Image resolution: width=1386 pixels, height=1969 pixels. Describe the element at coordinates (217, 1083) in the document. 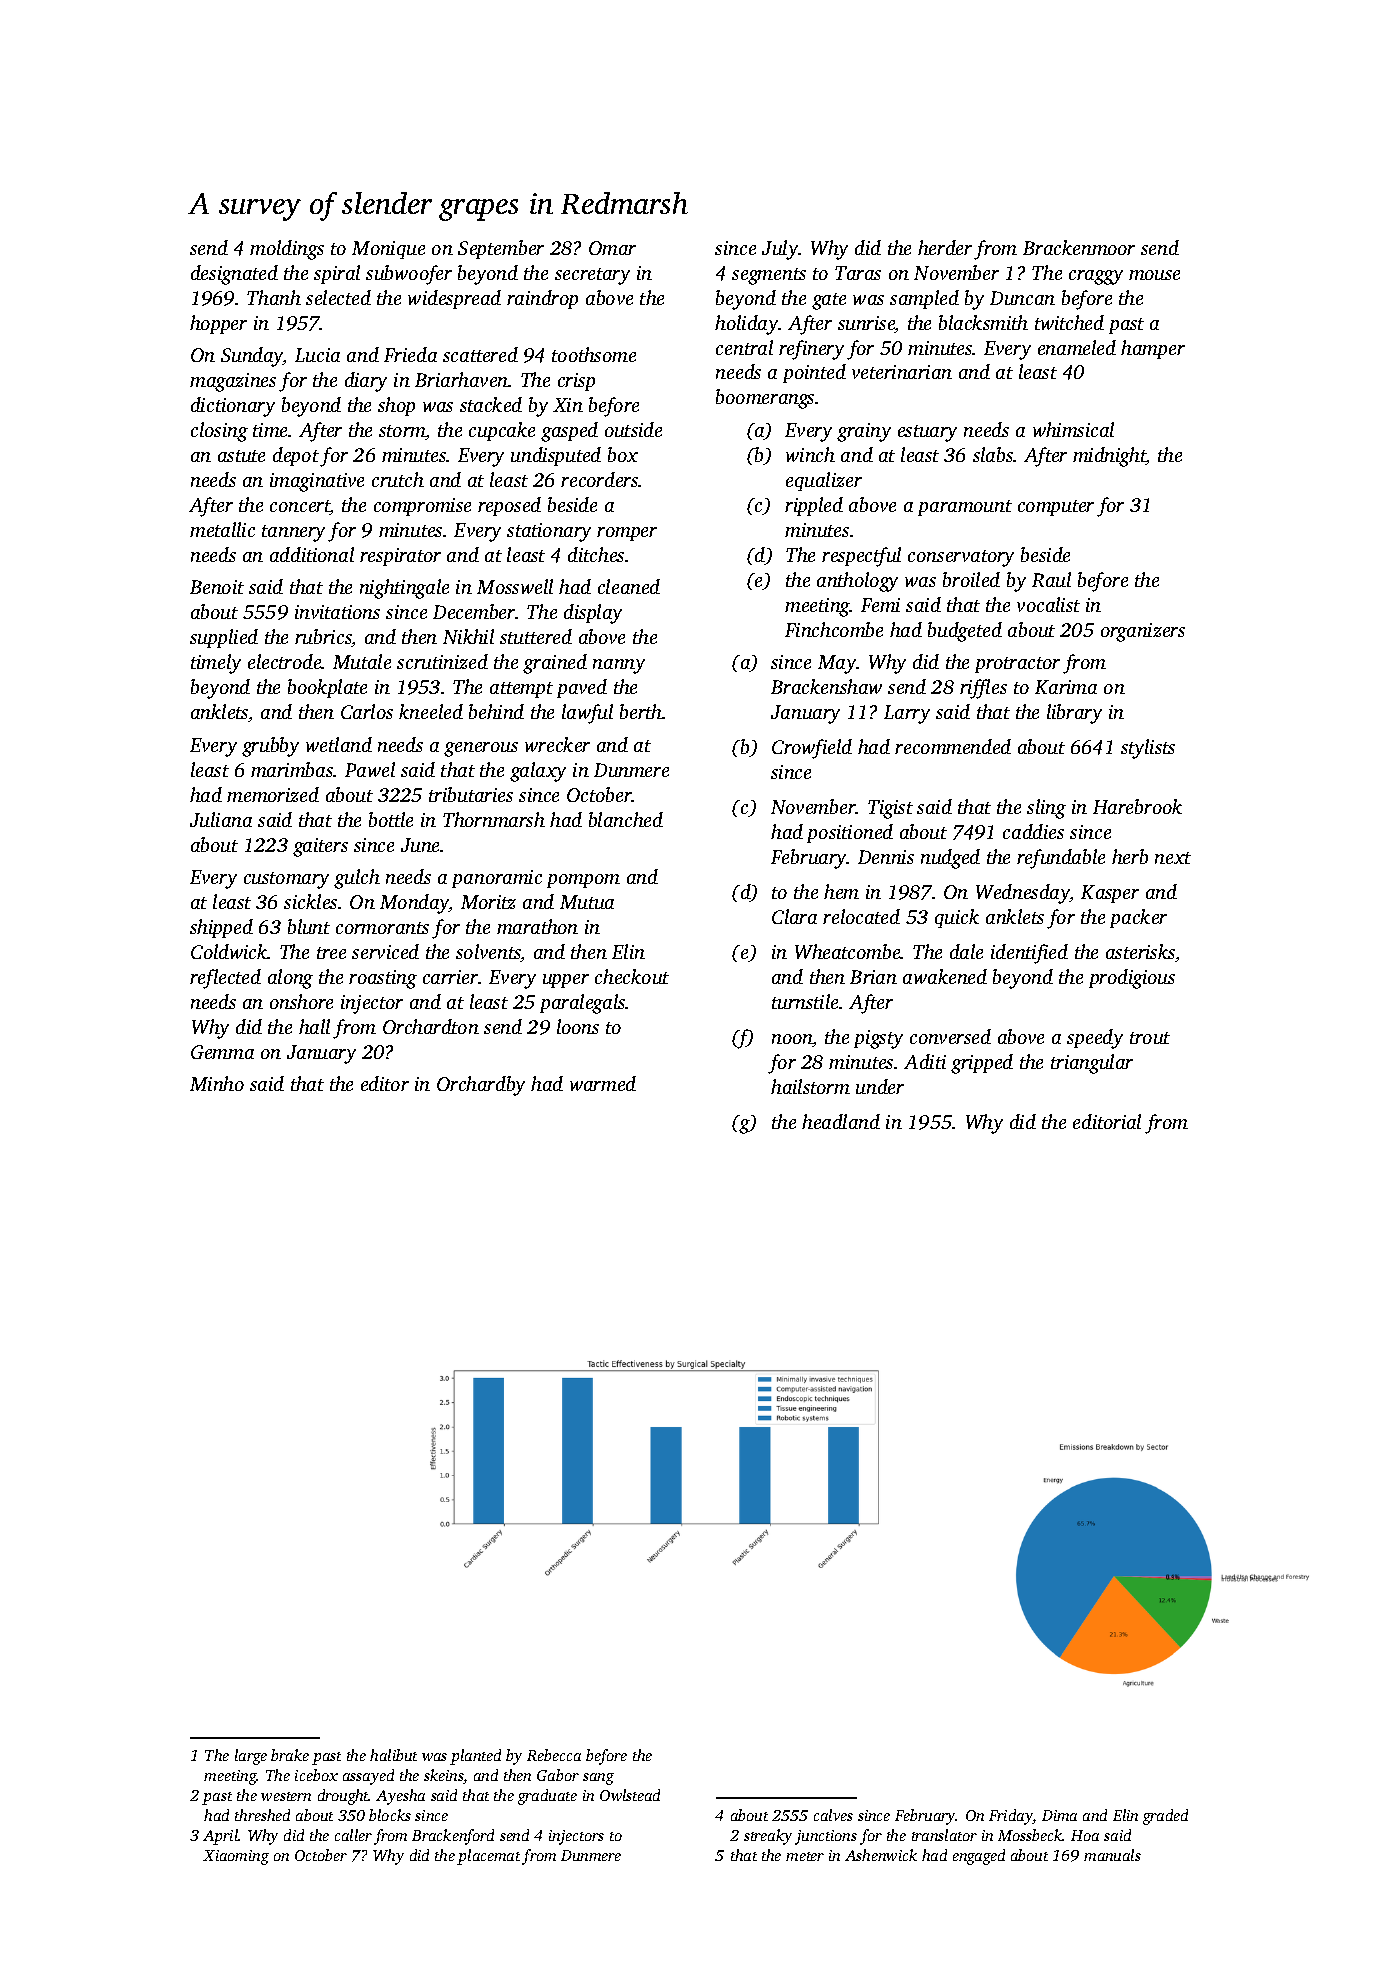

I see `Minho` at that location.
